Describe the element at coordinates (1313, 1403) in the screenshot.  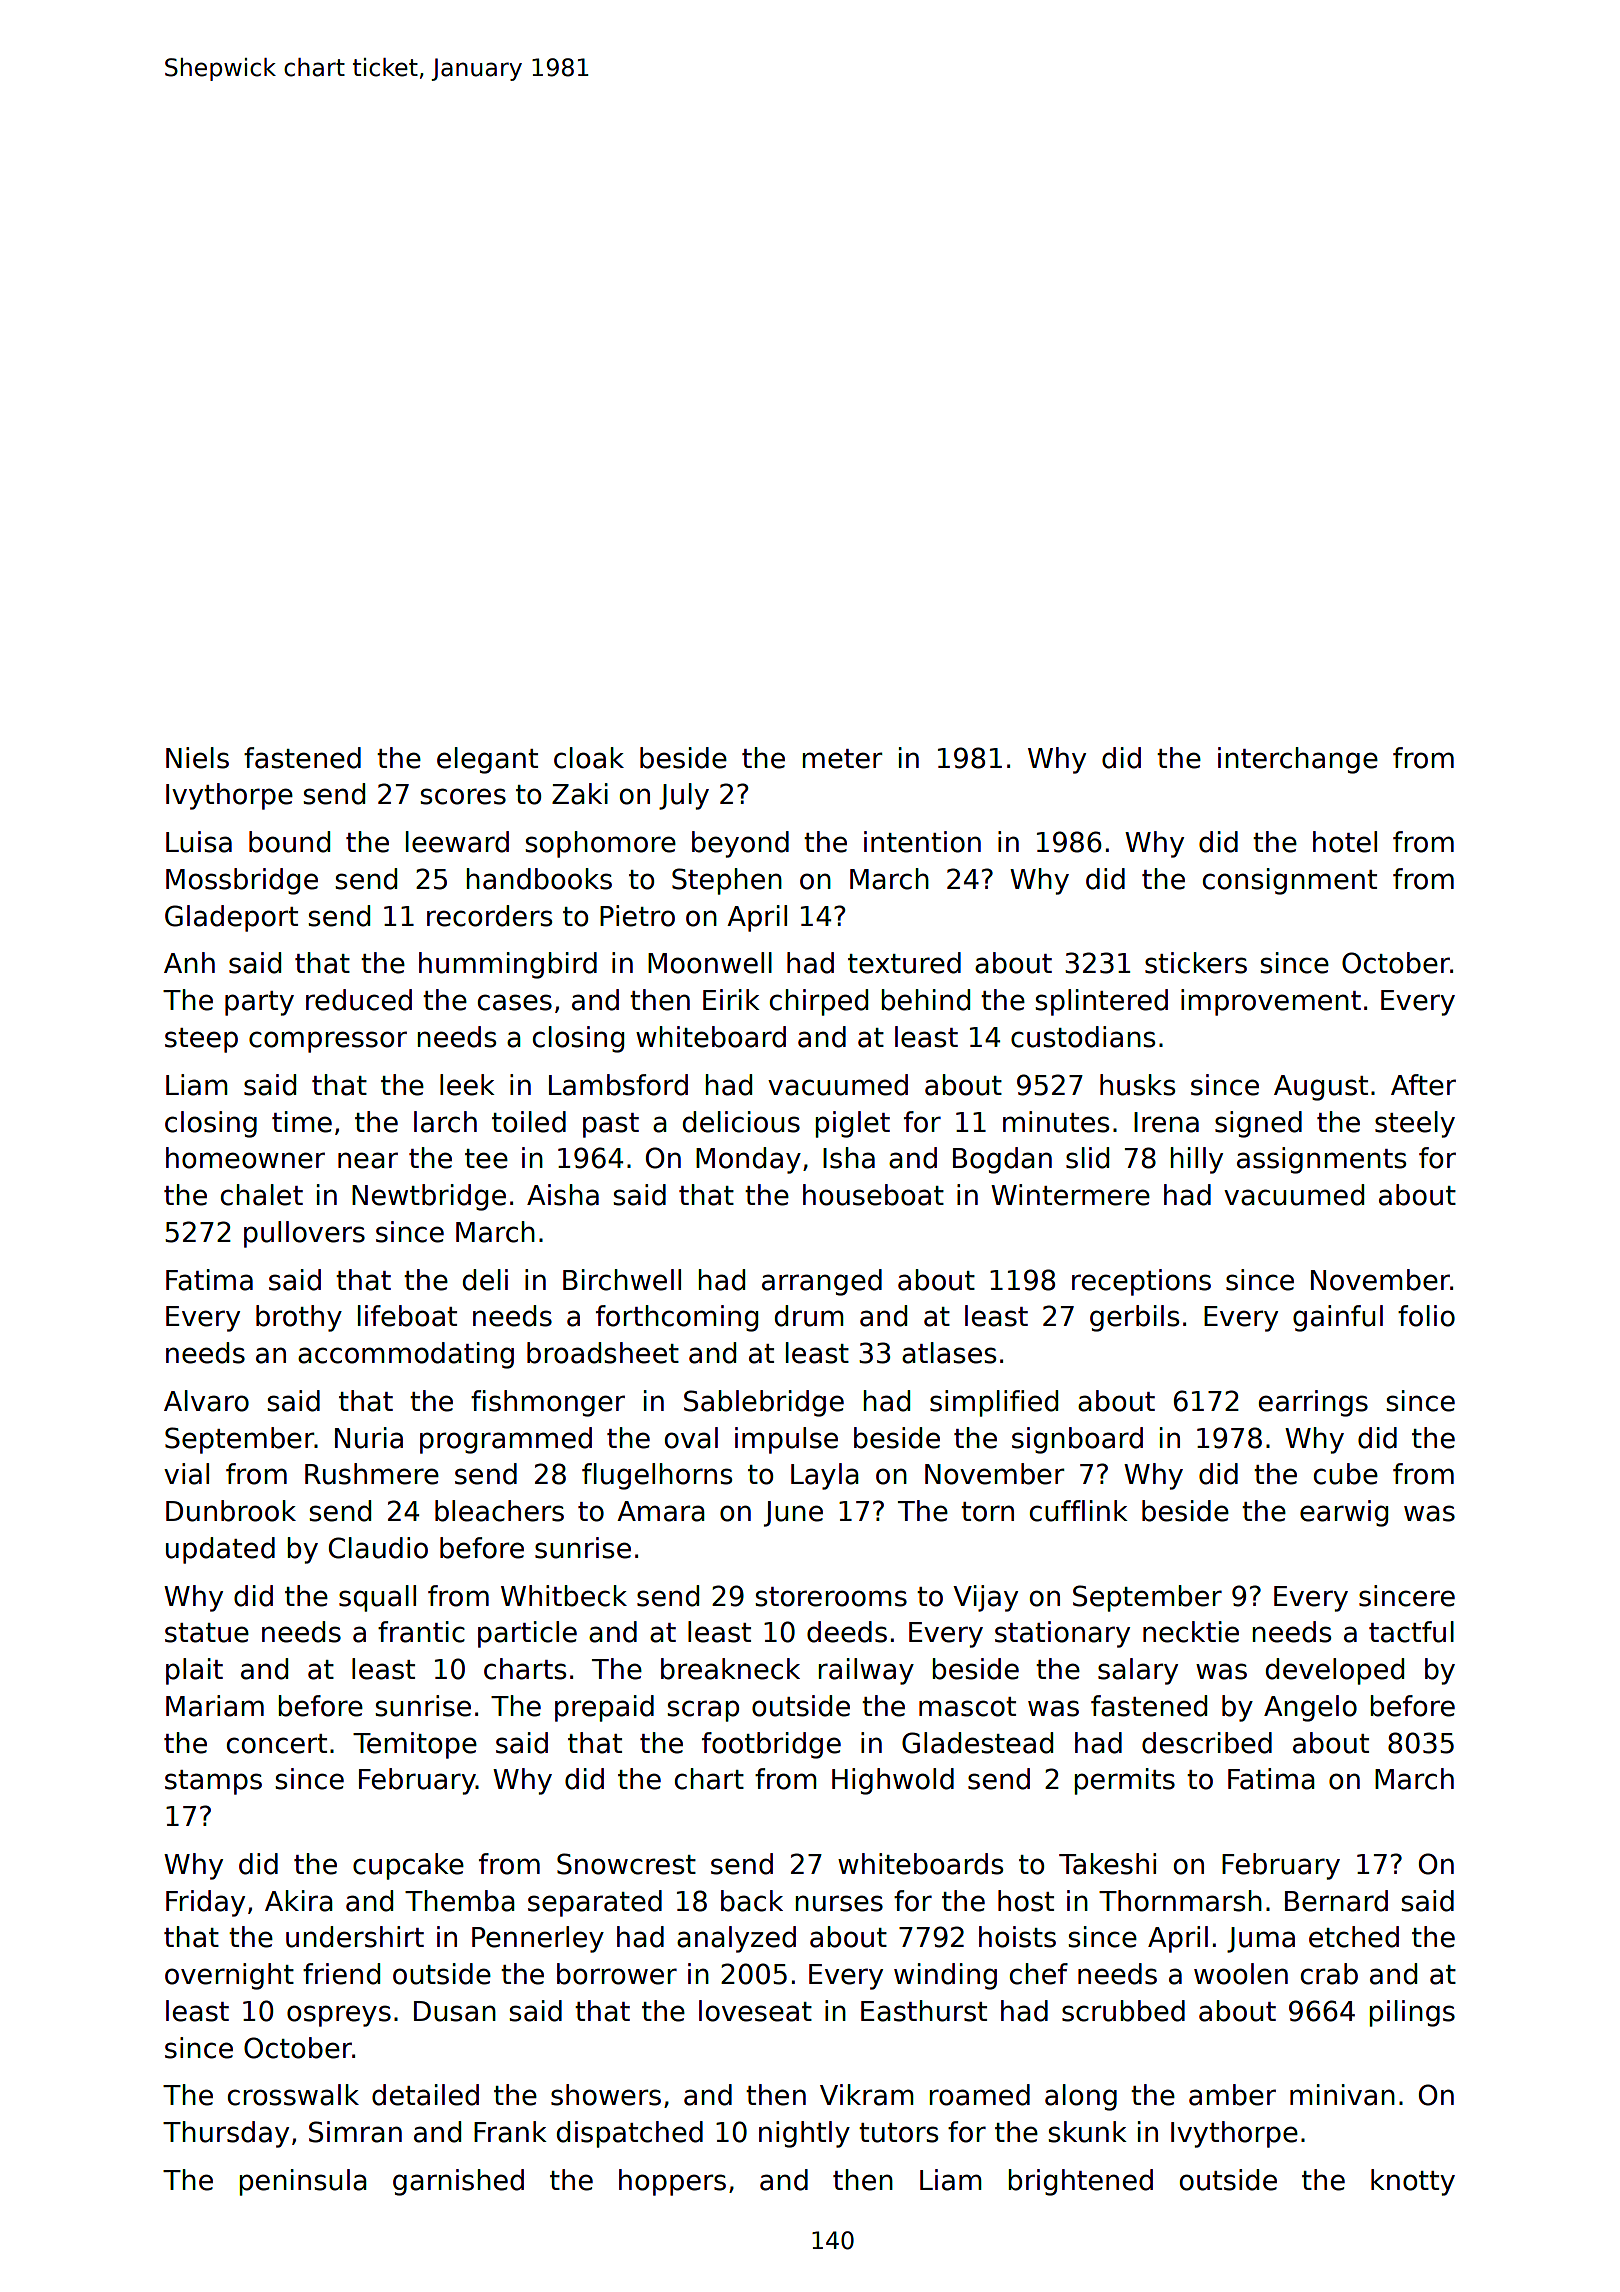
I see `earrings` at that location.
